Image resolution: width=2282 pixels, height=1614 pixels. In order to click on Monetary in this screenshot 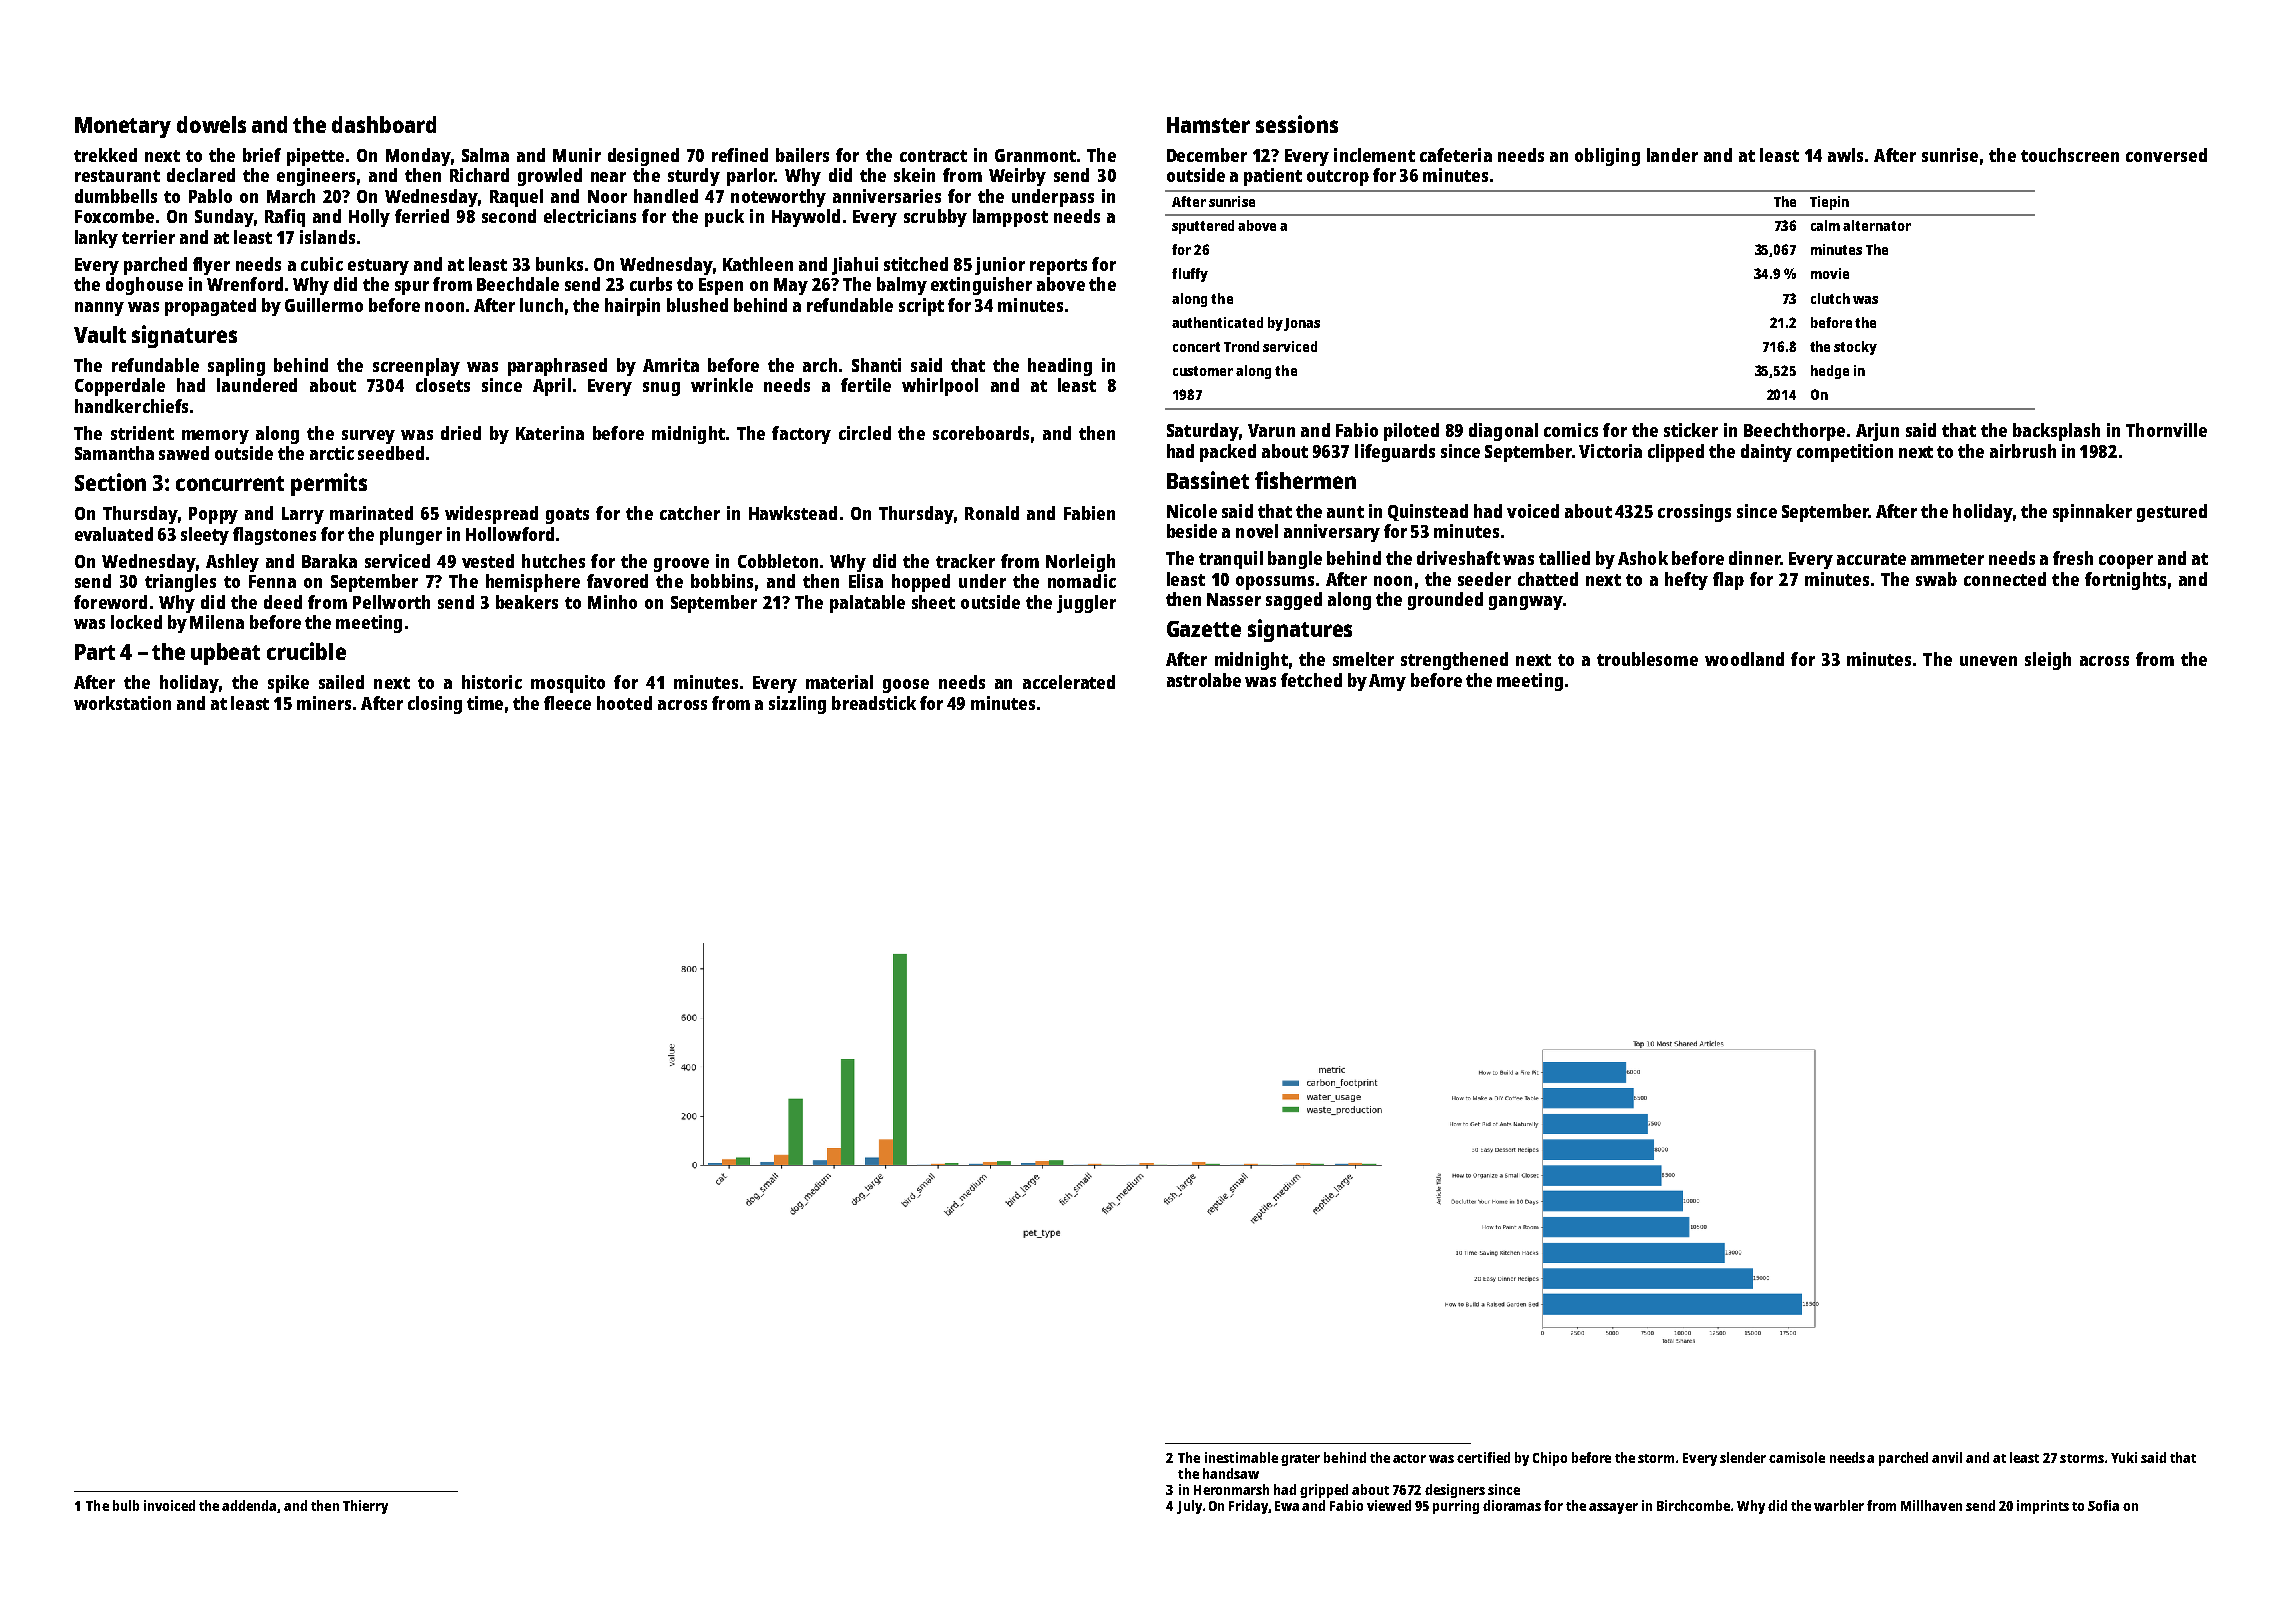, I will do `click(123, 127)`.
